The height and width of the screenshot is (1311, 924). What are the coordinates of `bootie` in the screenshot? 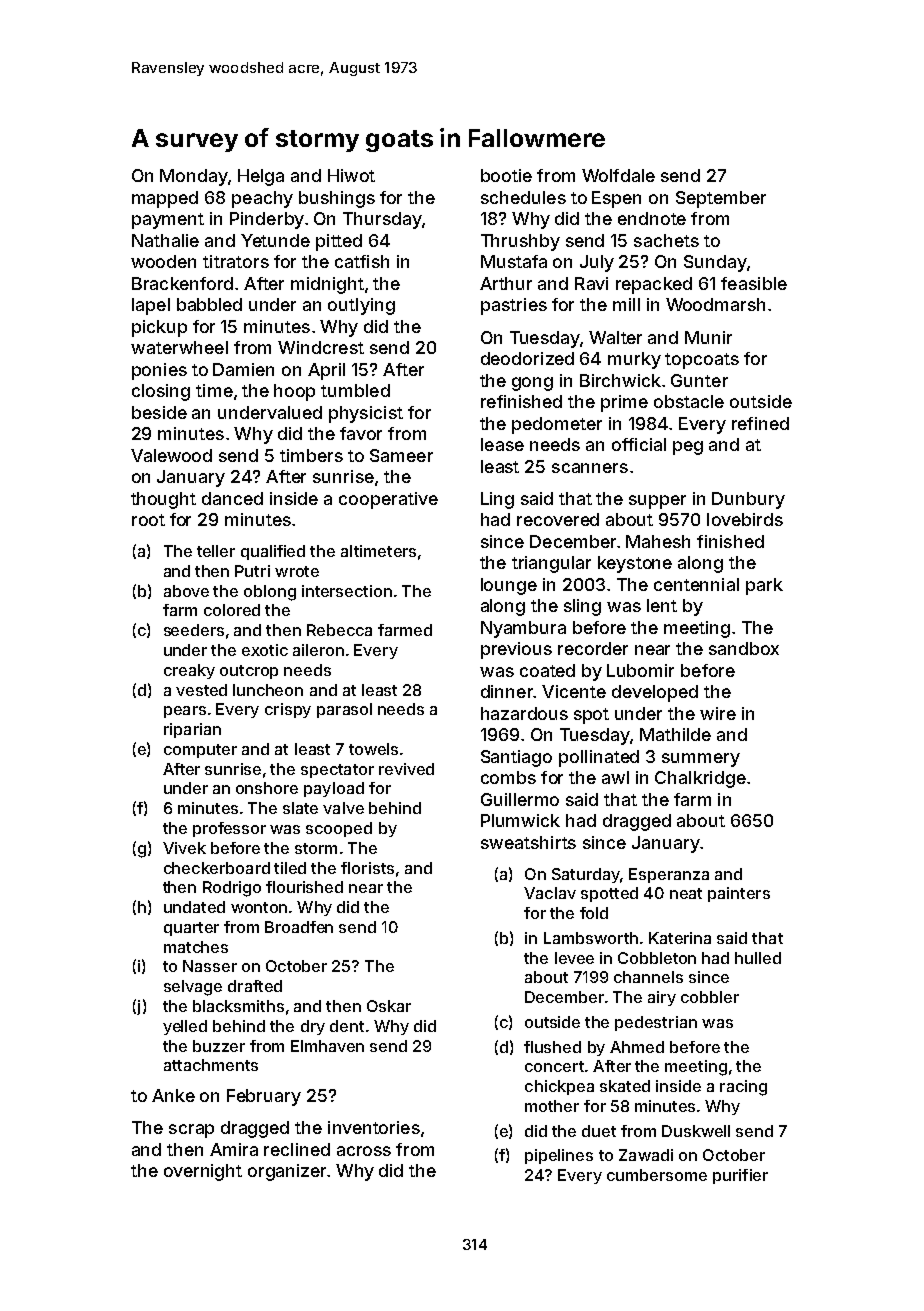 It's located at (506, 175).
